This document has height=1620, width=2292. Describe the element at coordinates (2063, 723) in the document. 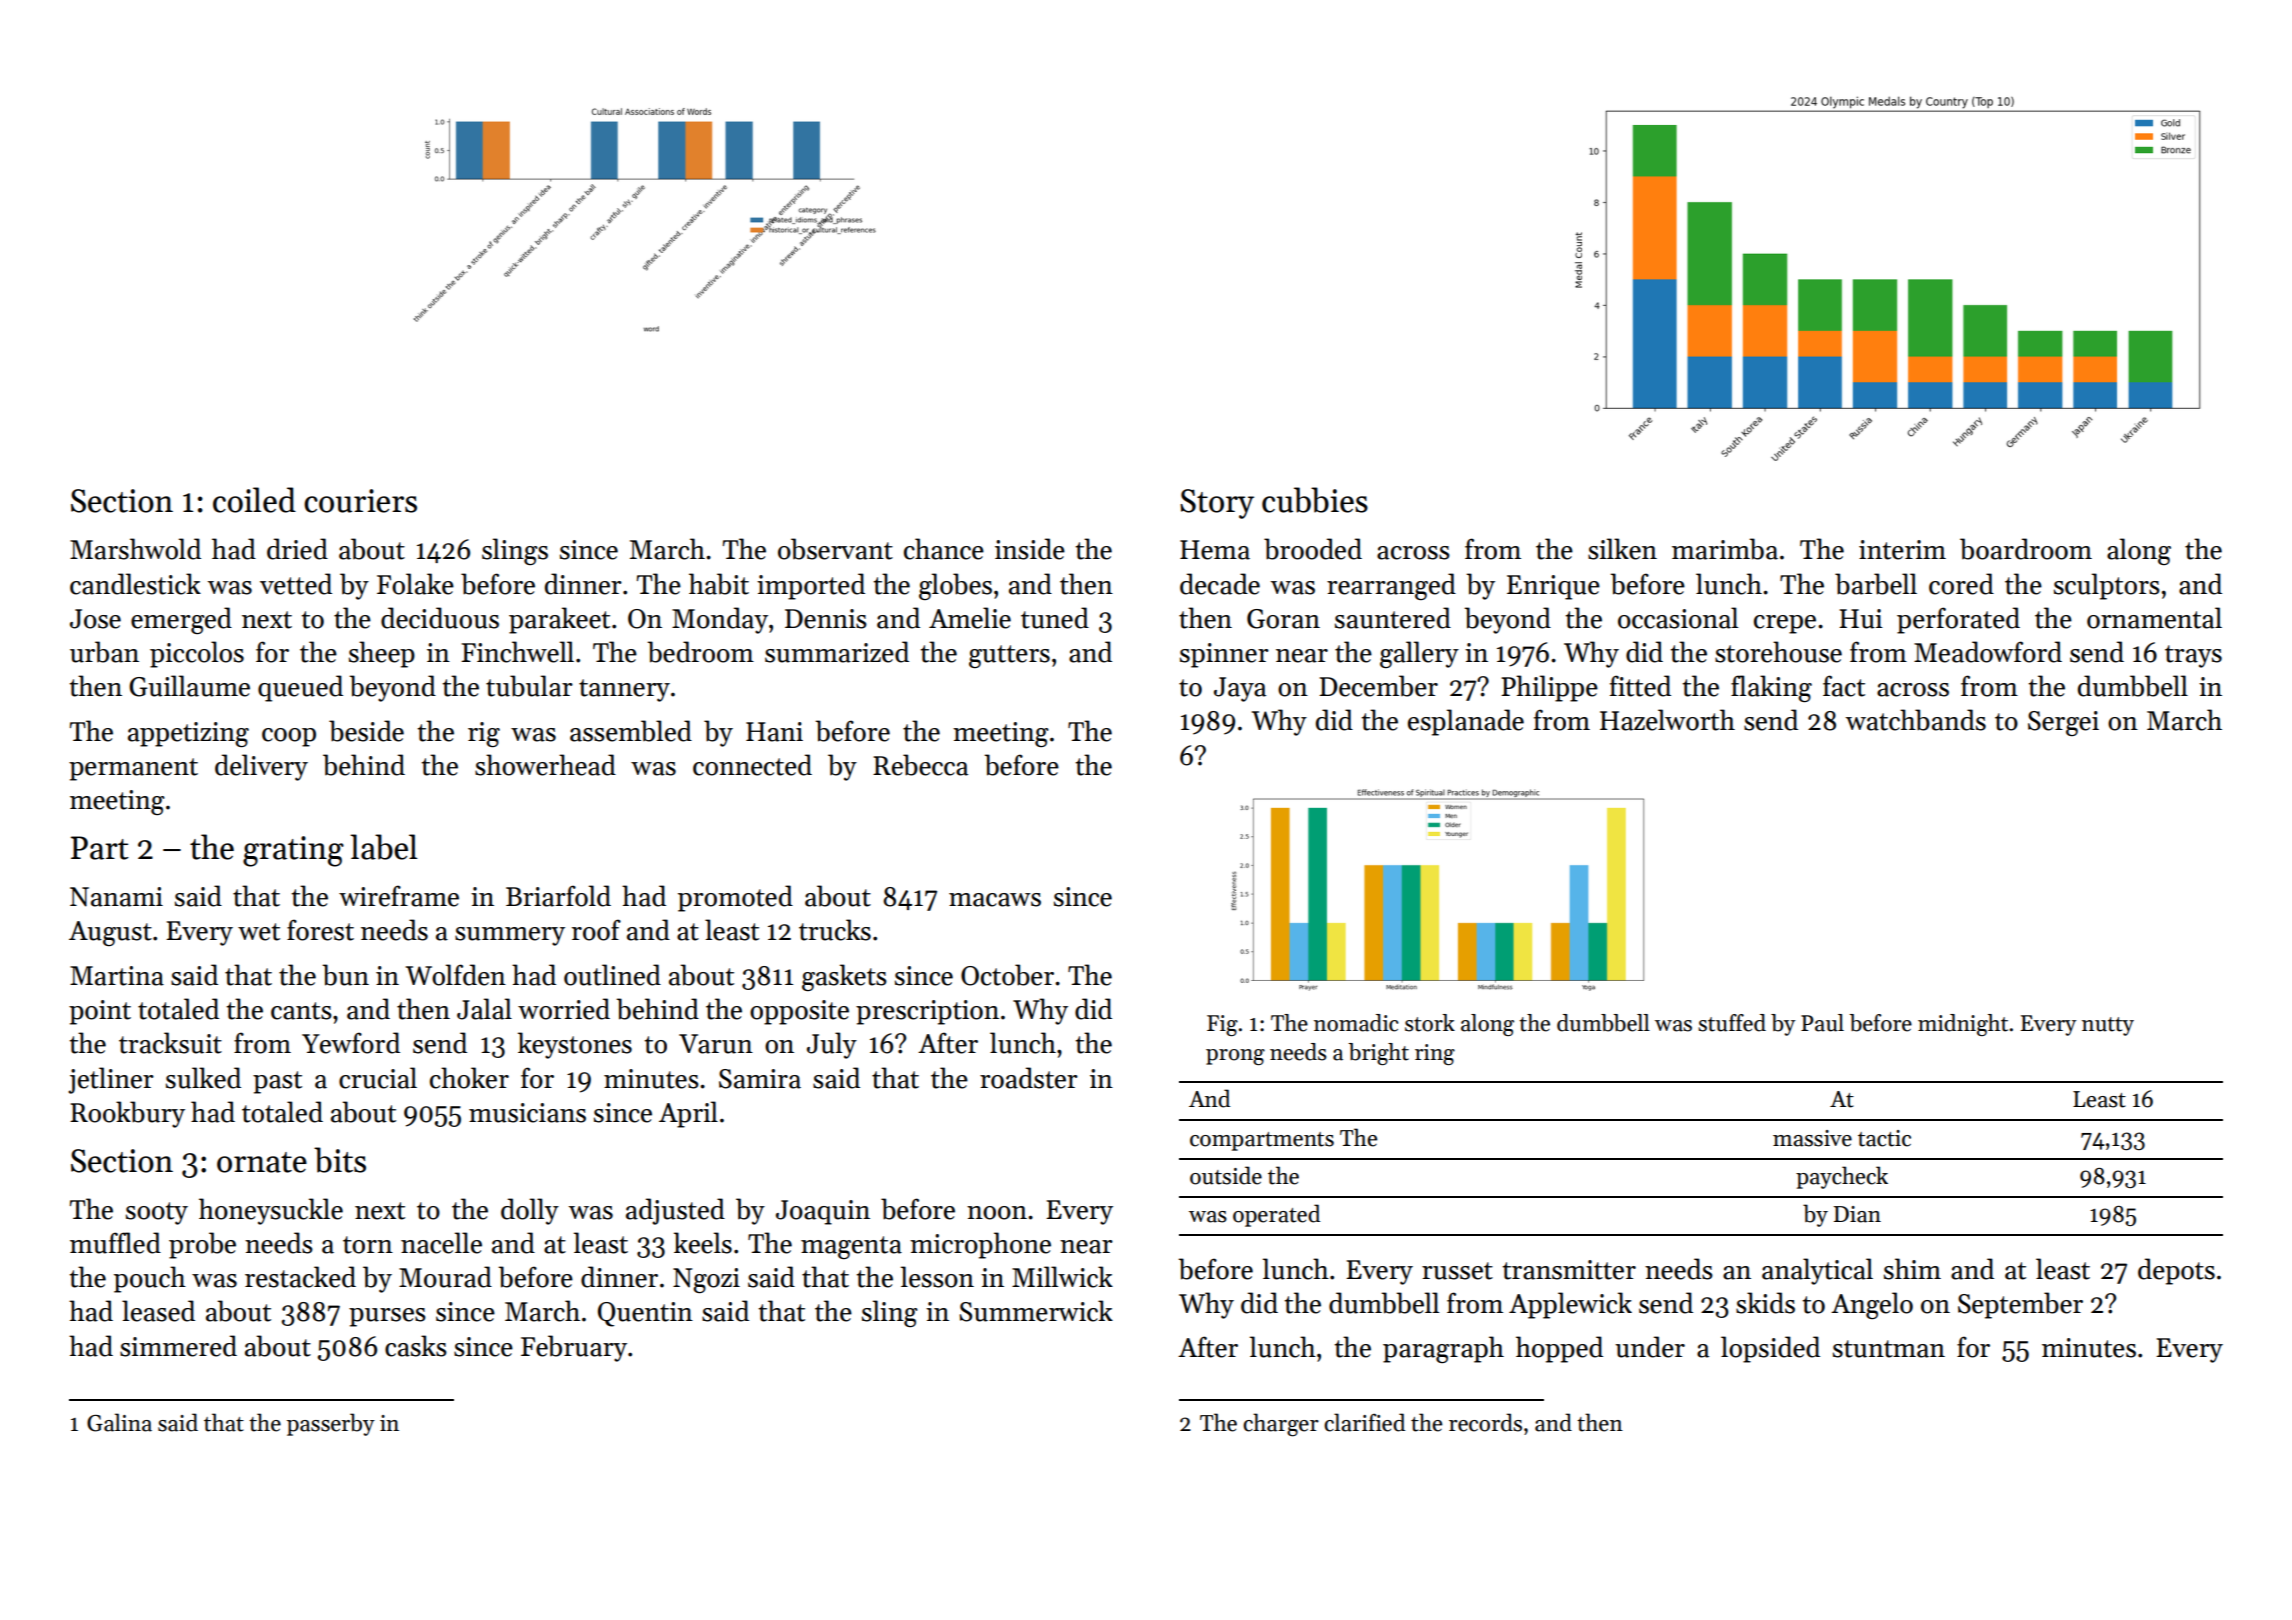

I see `Sergei` at that location.
